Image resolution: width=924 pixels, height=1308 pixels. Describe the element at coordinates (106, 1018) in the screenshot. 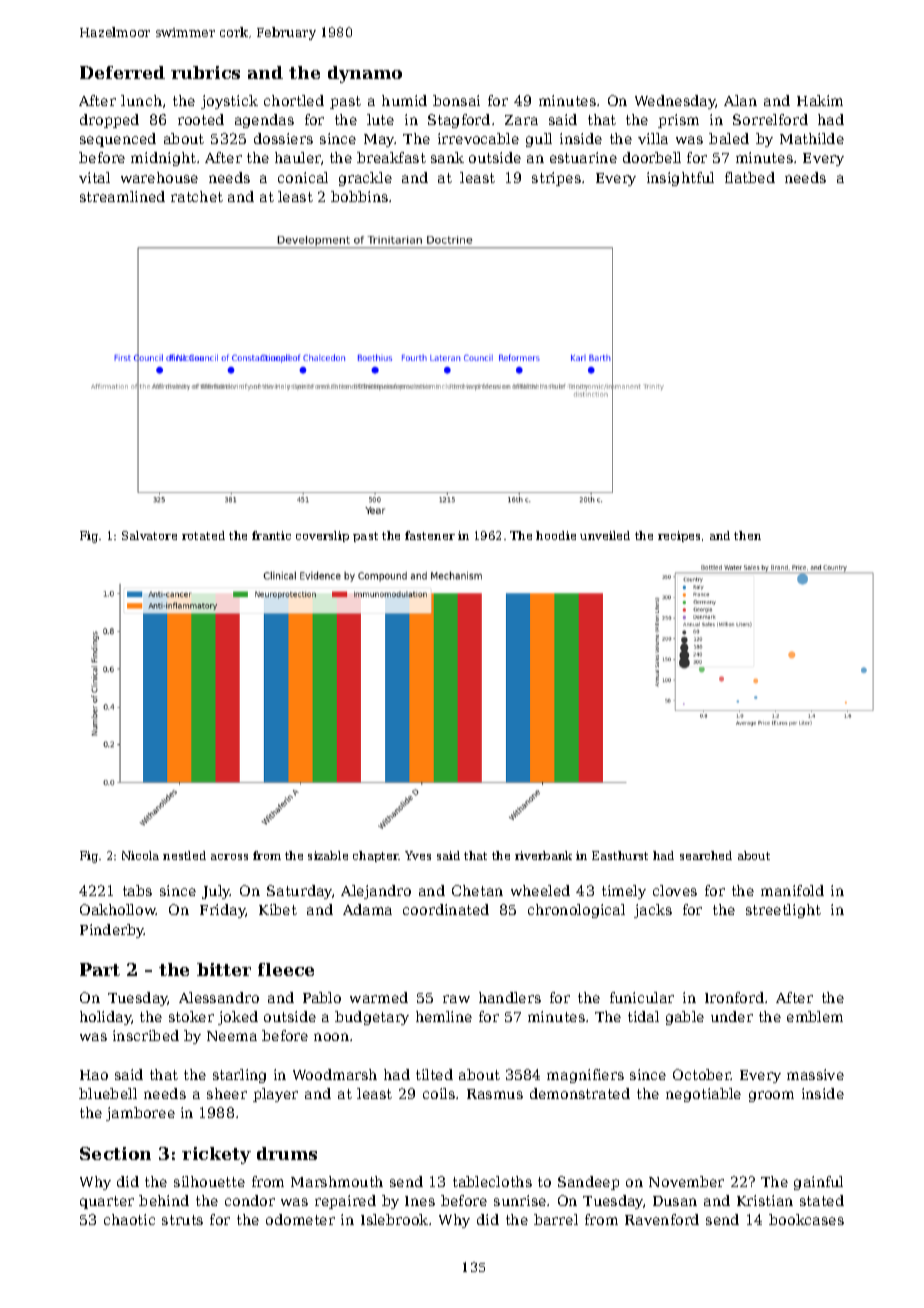

I see `holiday` at that location.
